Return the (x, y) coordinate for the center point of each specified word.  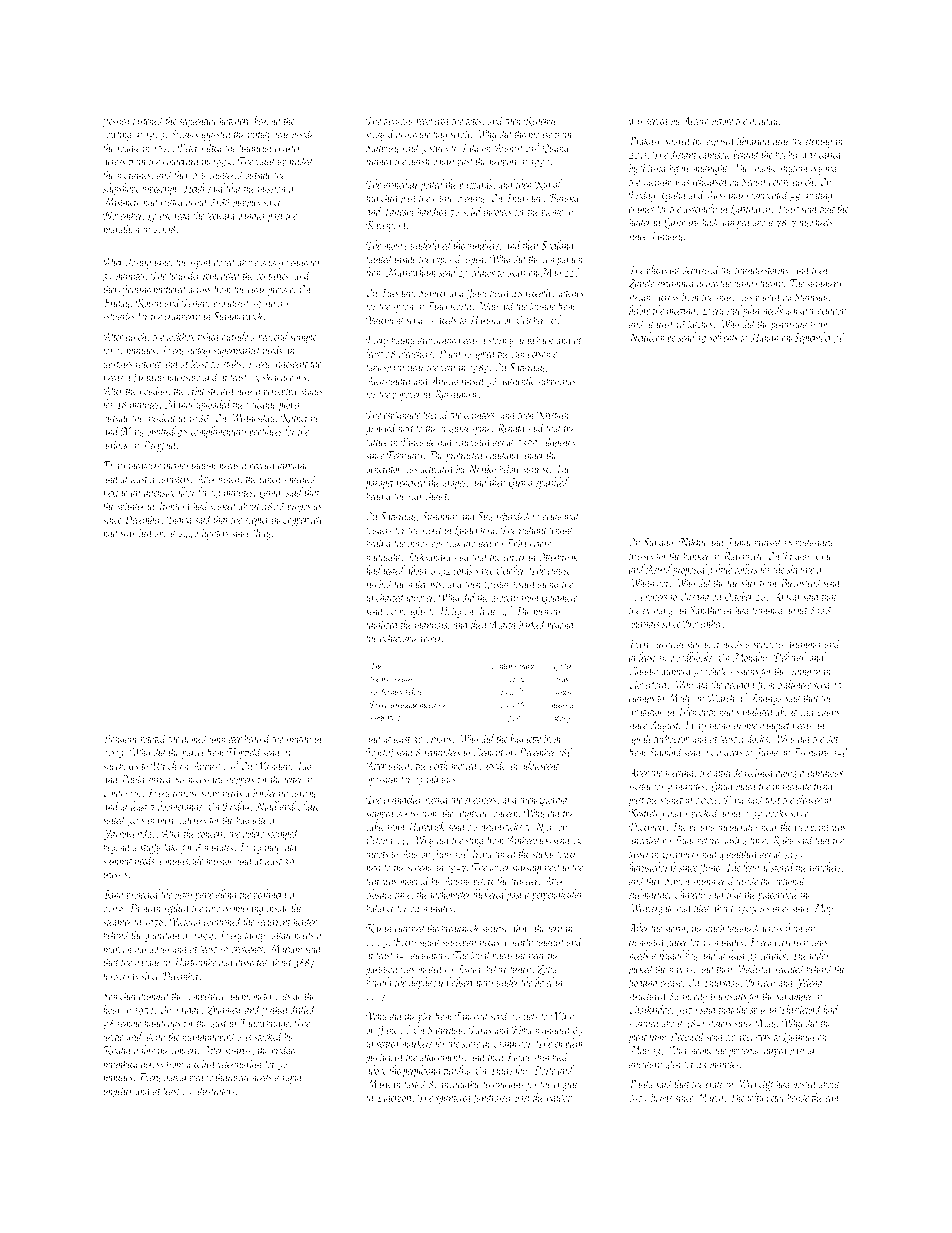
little (724, 569)
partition (382, 970)
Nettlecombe (652, 337)
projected (142, 895)
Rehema (540, 120)
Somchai (120, 996)
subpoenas (556, 381)
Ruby (783, 841)
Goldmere (560, 598)
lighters (215, 534)
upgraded (296, 162)
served (658, 120)
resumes (774, 909)
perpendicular (557, 895)
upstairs (118, 365)
